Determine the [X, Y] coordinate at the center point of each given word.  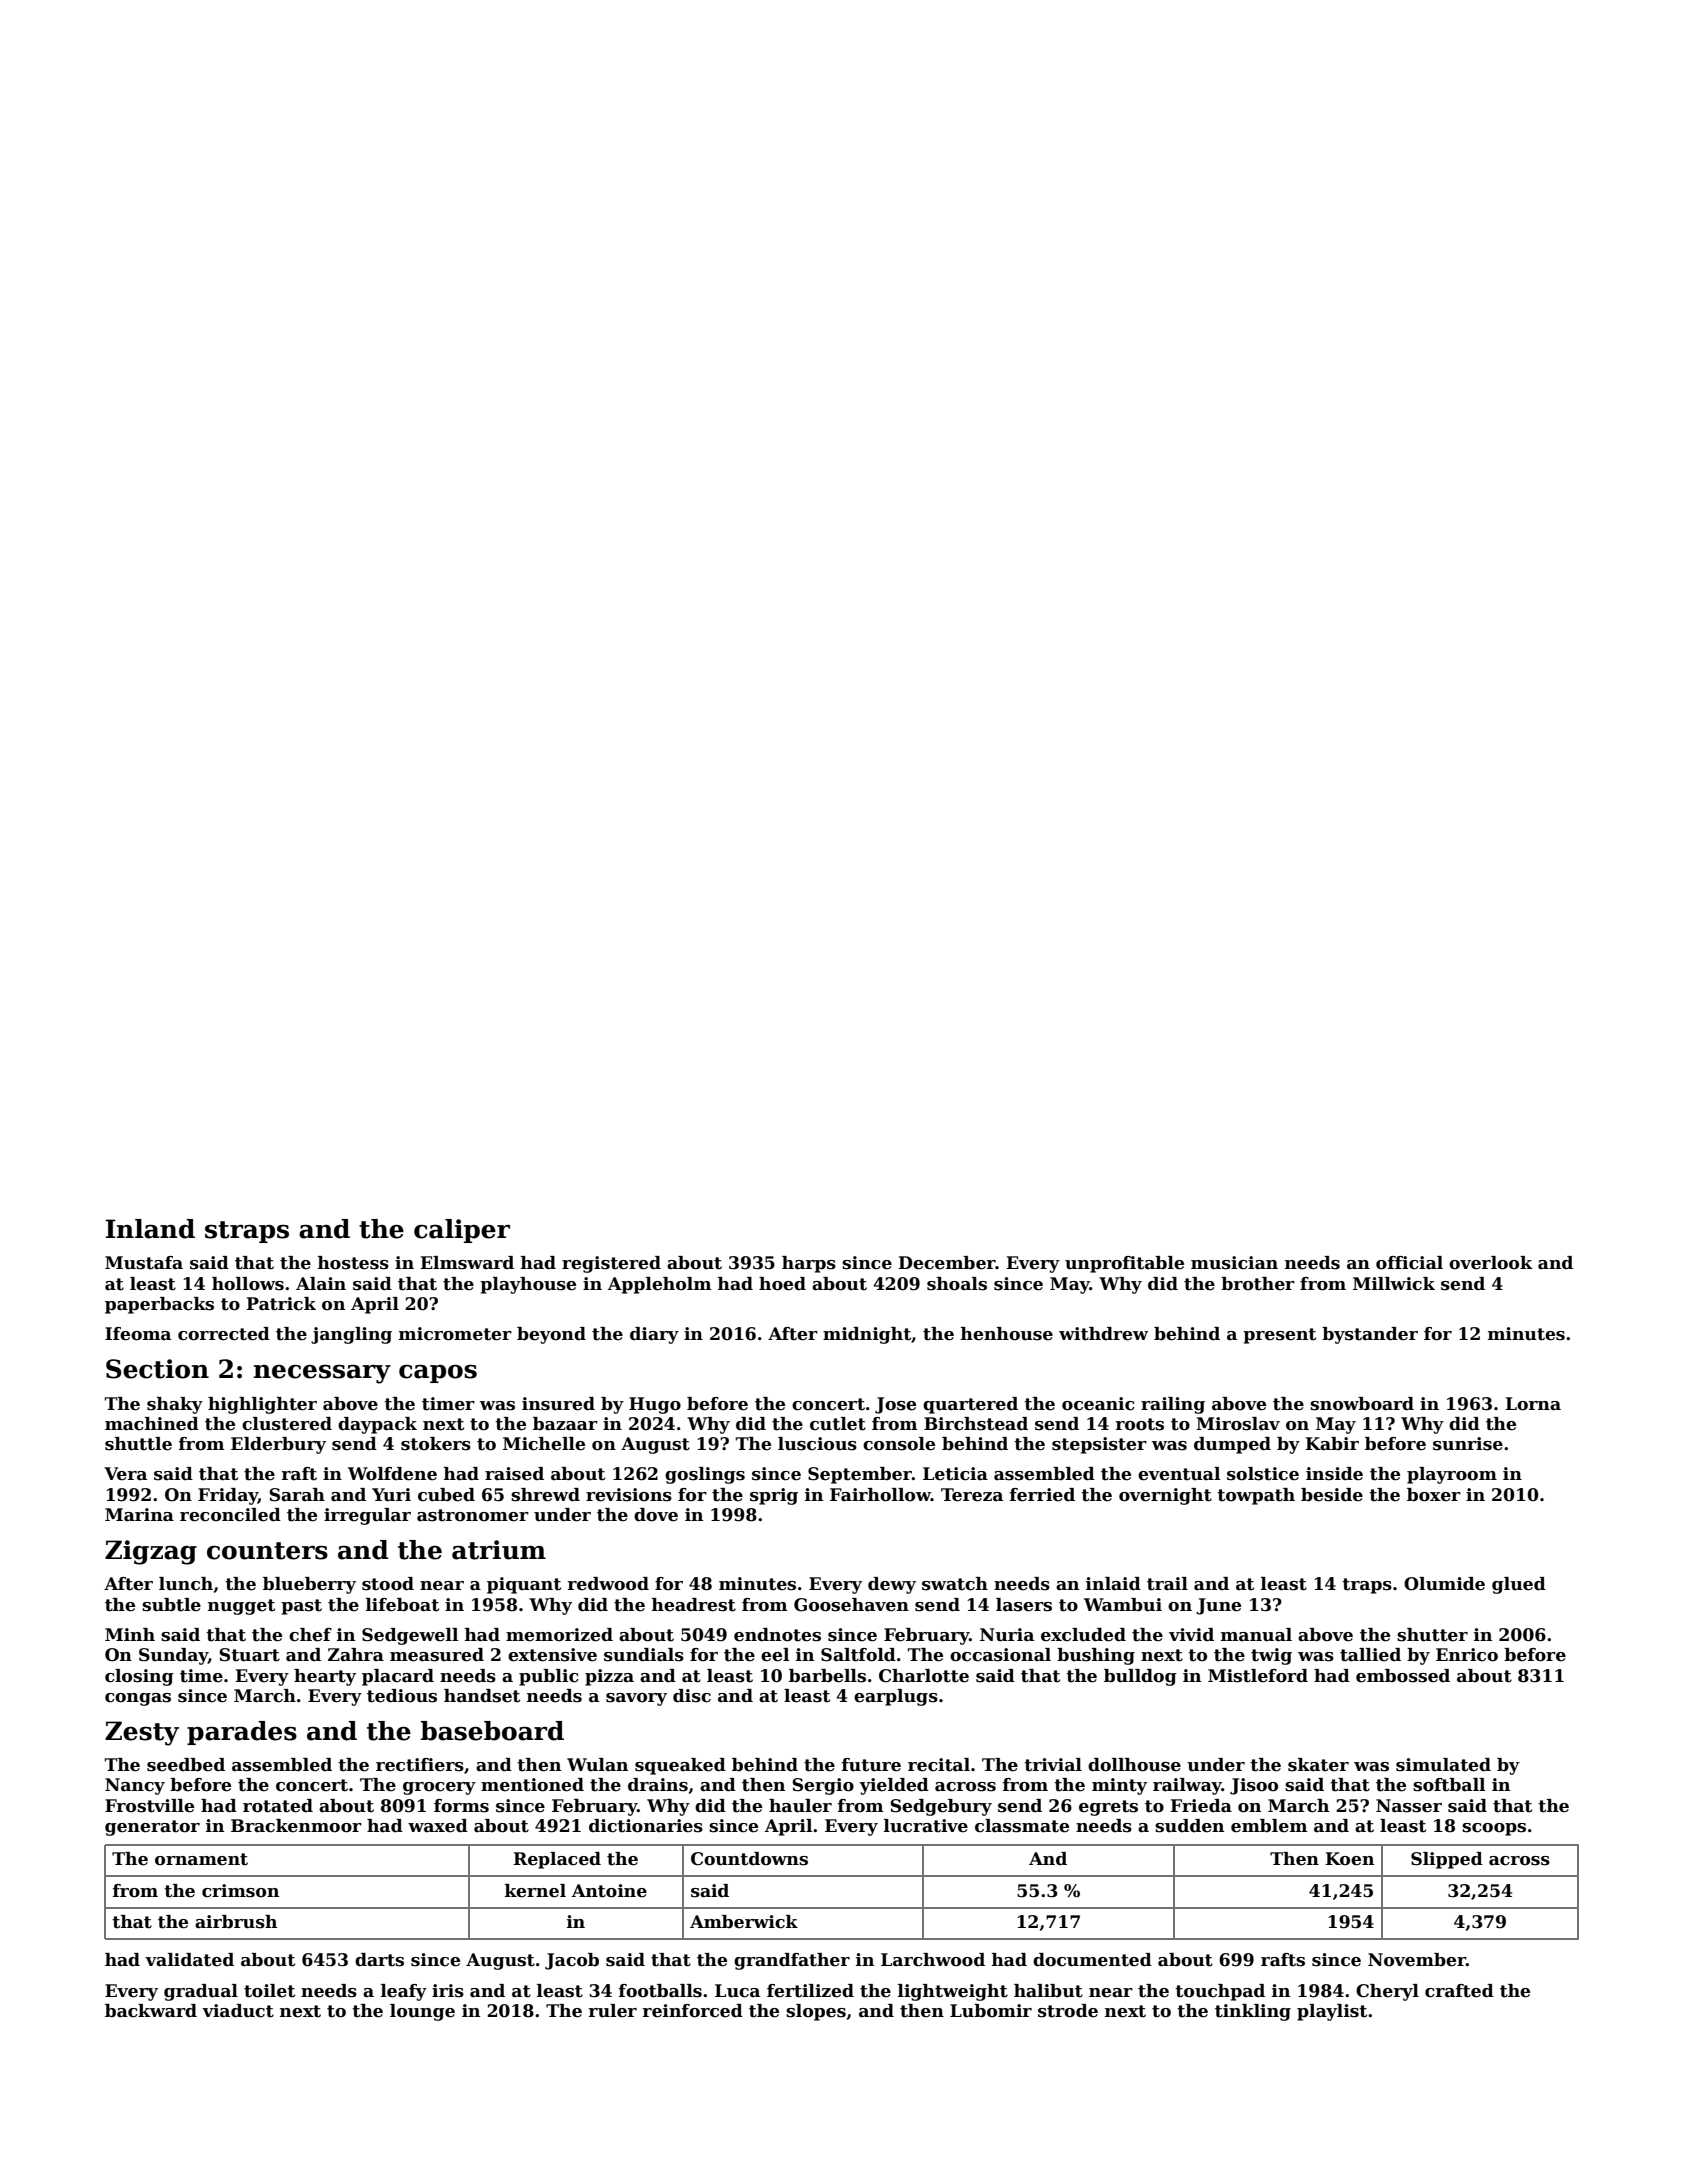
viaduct [238, 2011]
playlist [1332, 2012]
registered [611, 1264]
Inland [150, 1229]
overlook [1491, 1263]
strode [1068, 2011]
